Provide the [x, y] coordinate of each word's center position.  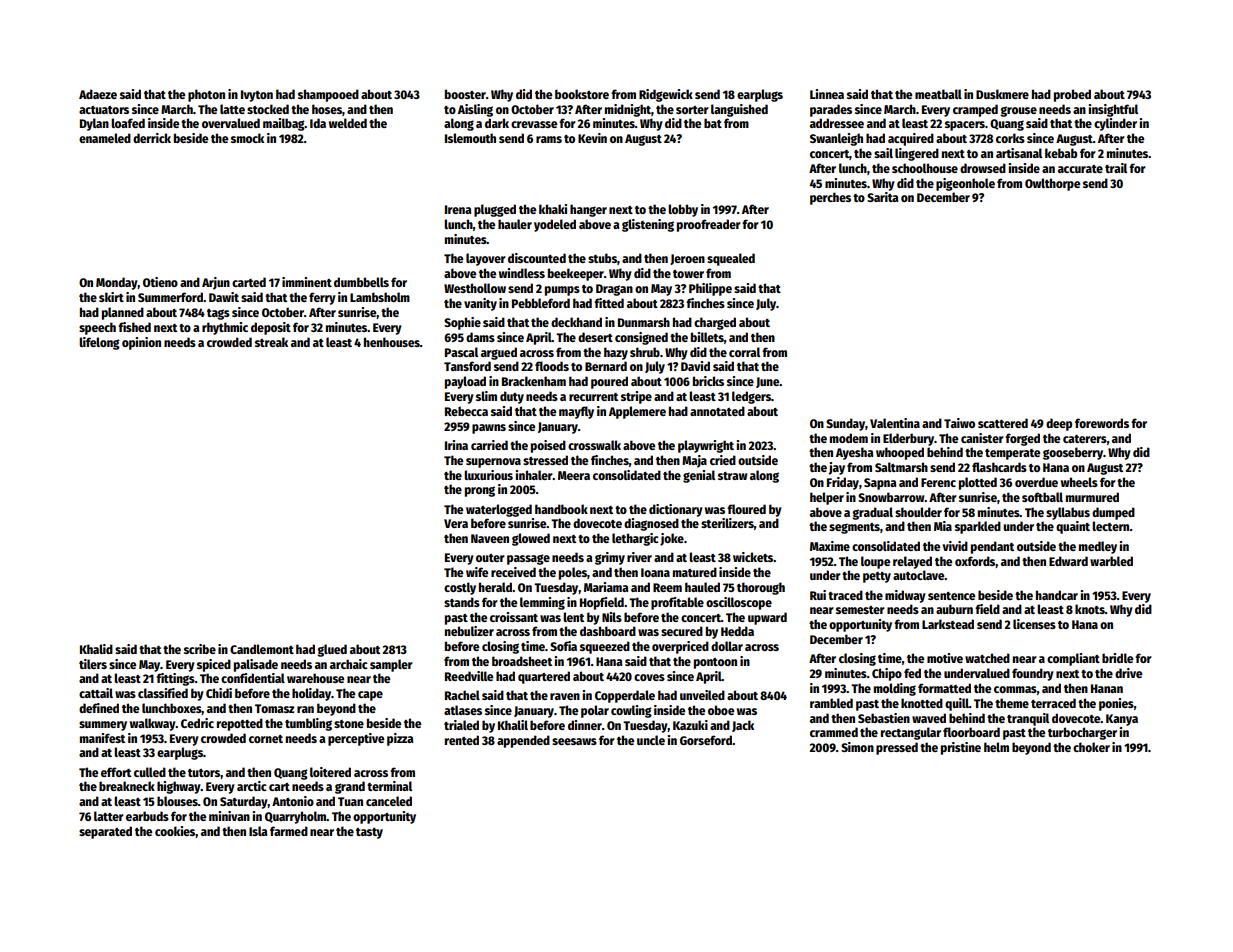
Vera [456, 523]
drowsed [983, 168]
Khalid [96, 649]
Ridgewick [666, 95]
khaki [553, 209]
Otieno [160, 282]
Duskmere [1002, 94]
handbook [561, 509]
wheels [1079, 482]
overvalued [231, 123]
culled [150, 772]
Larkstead [948, 624]
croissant [514, 617]
